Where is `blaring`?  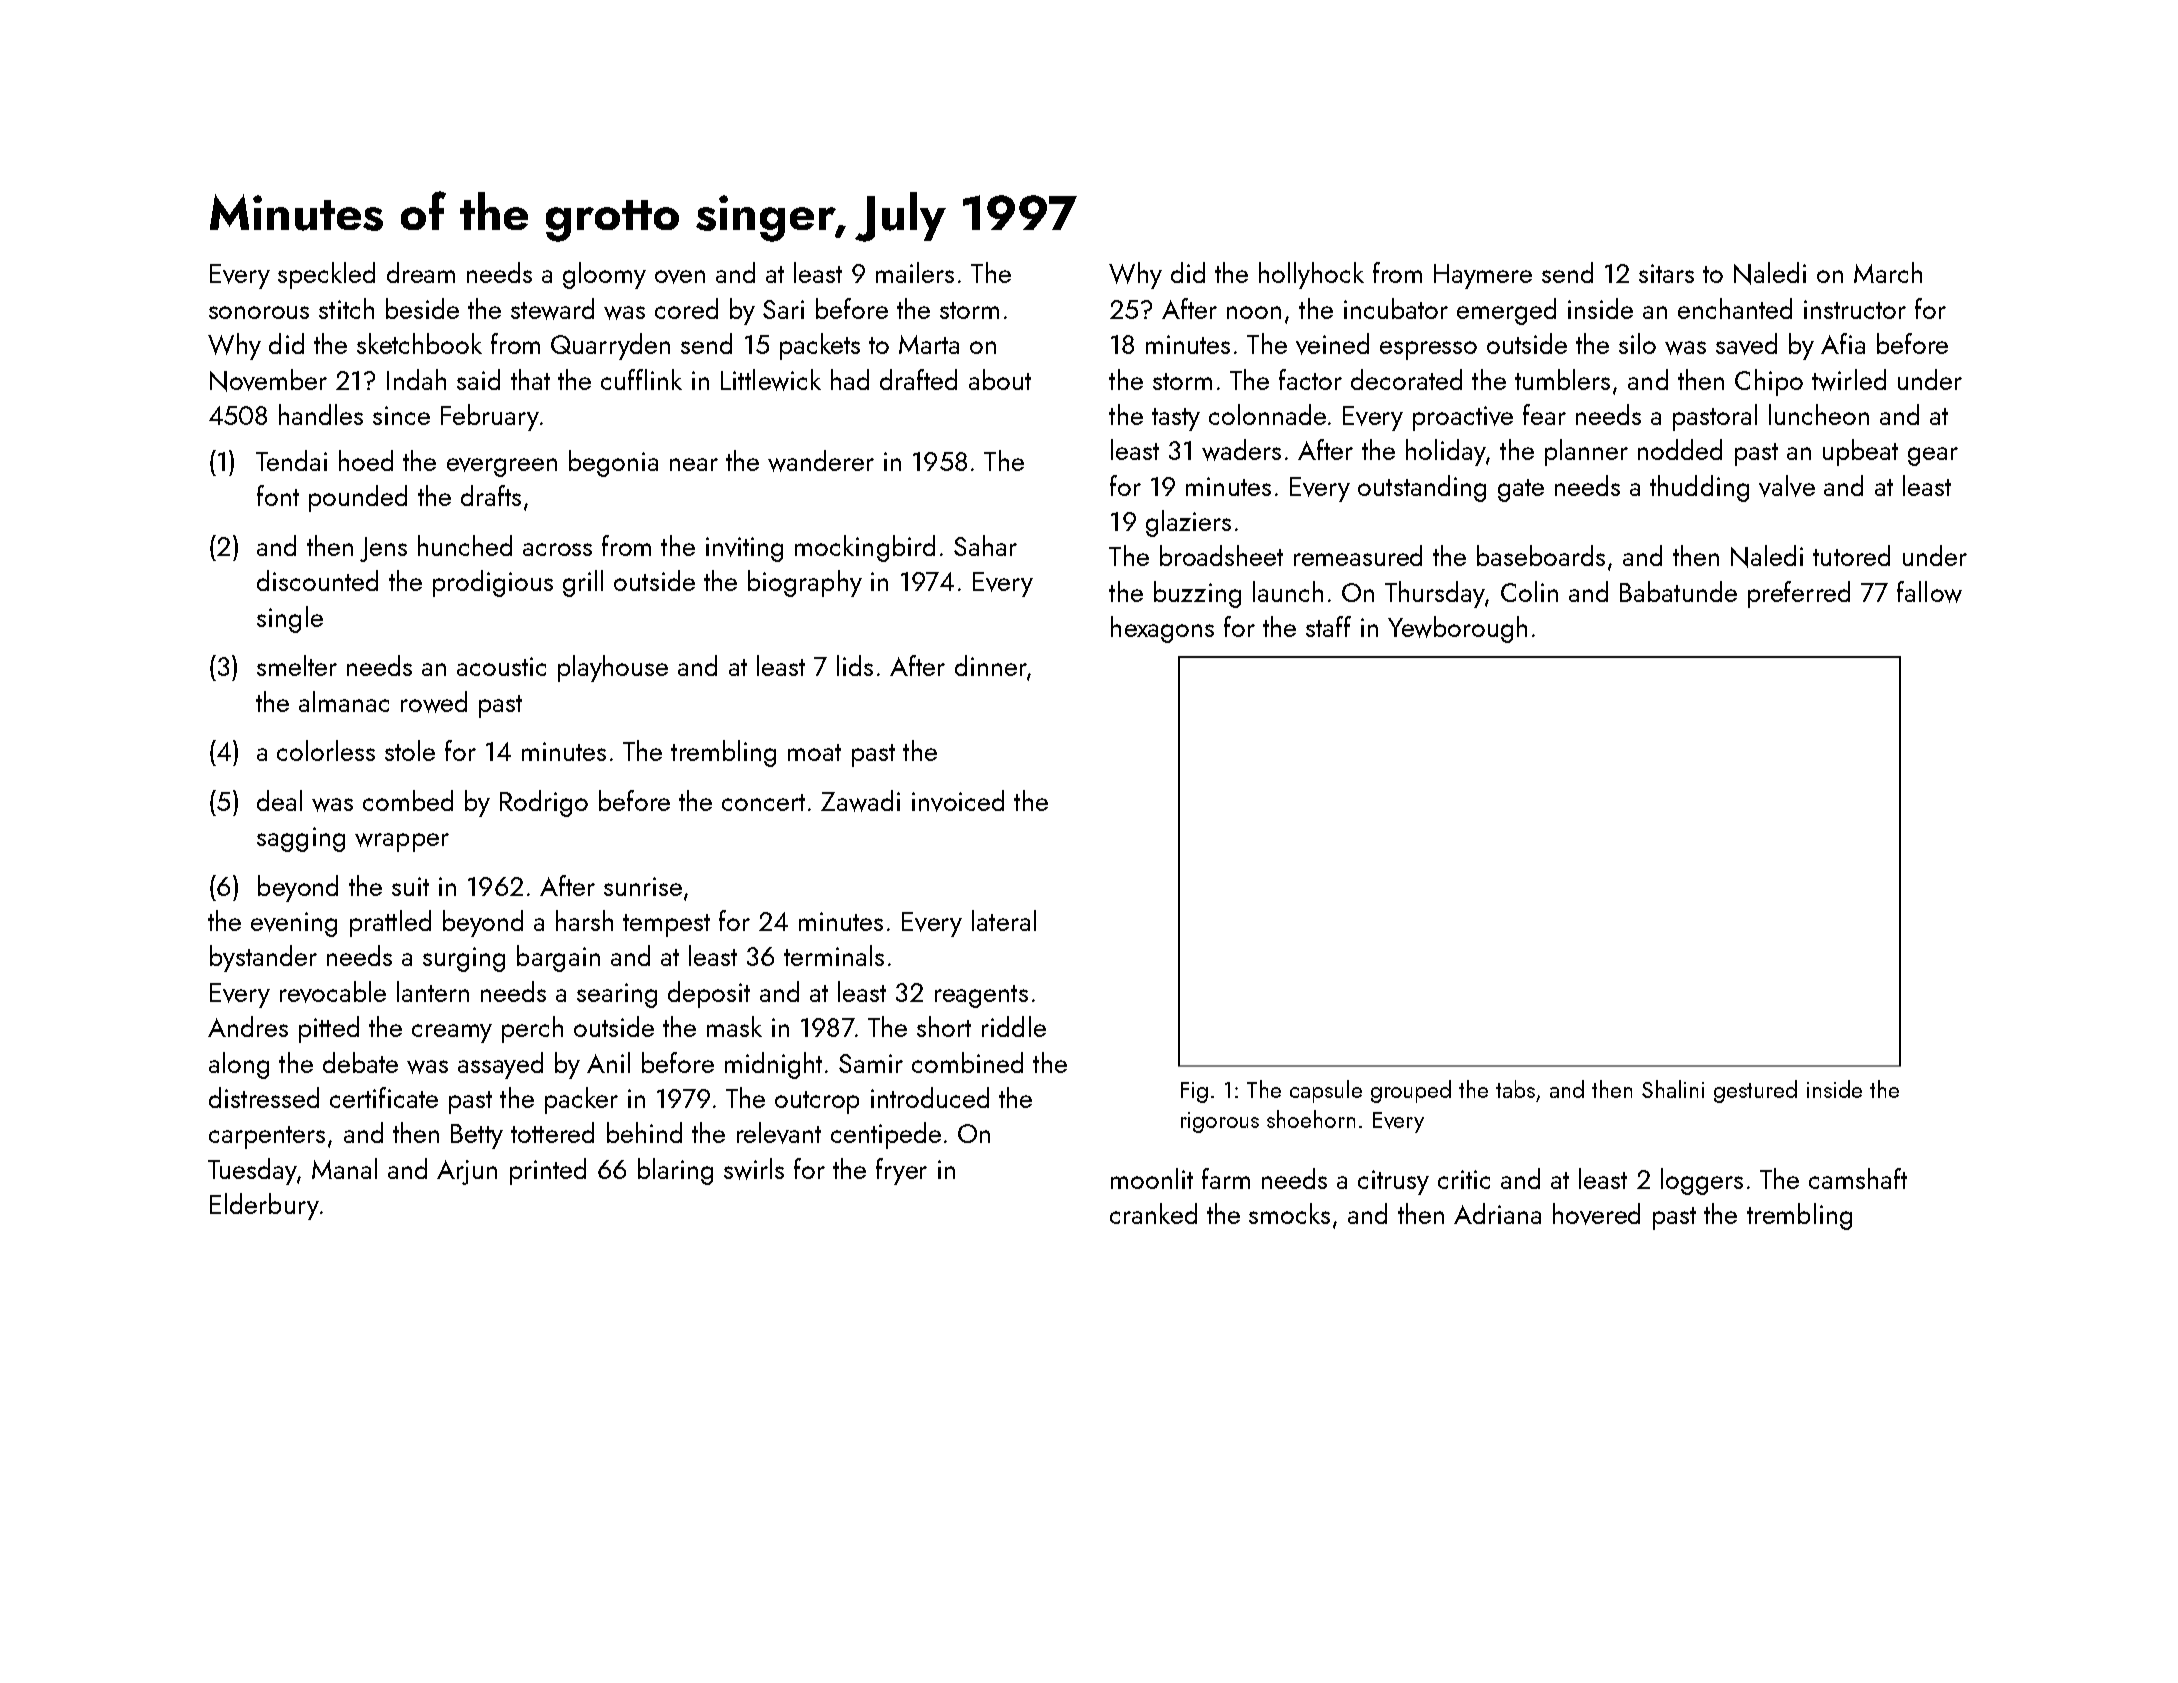 blaring is located at coordinates (675, 1171).
